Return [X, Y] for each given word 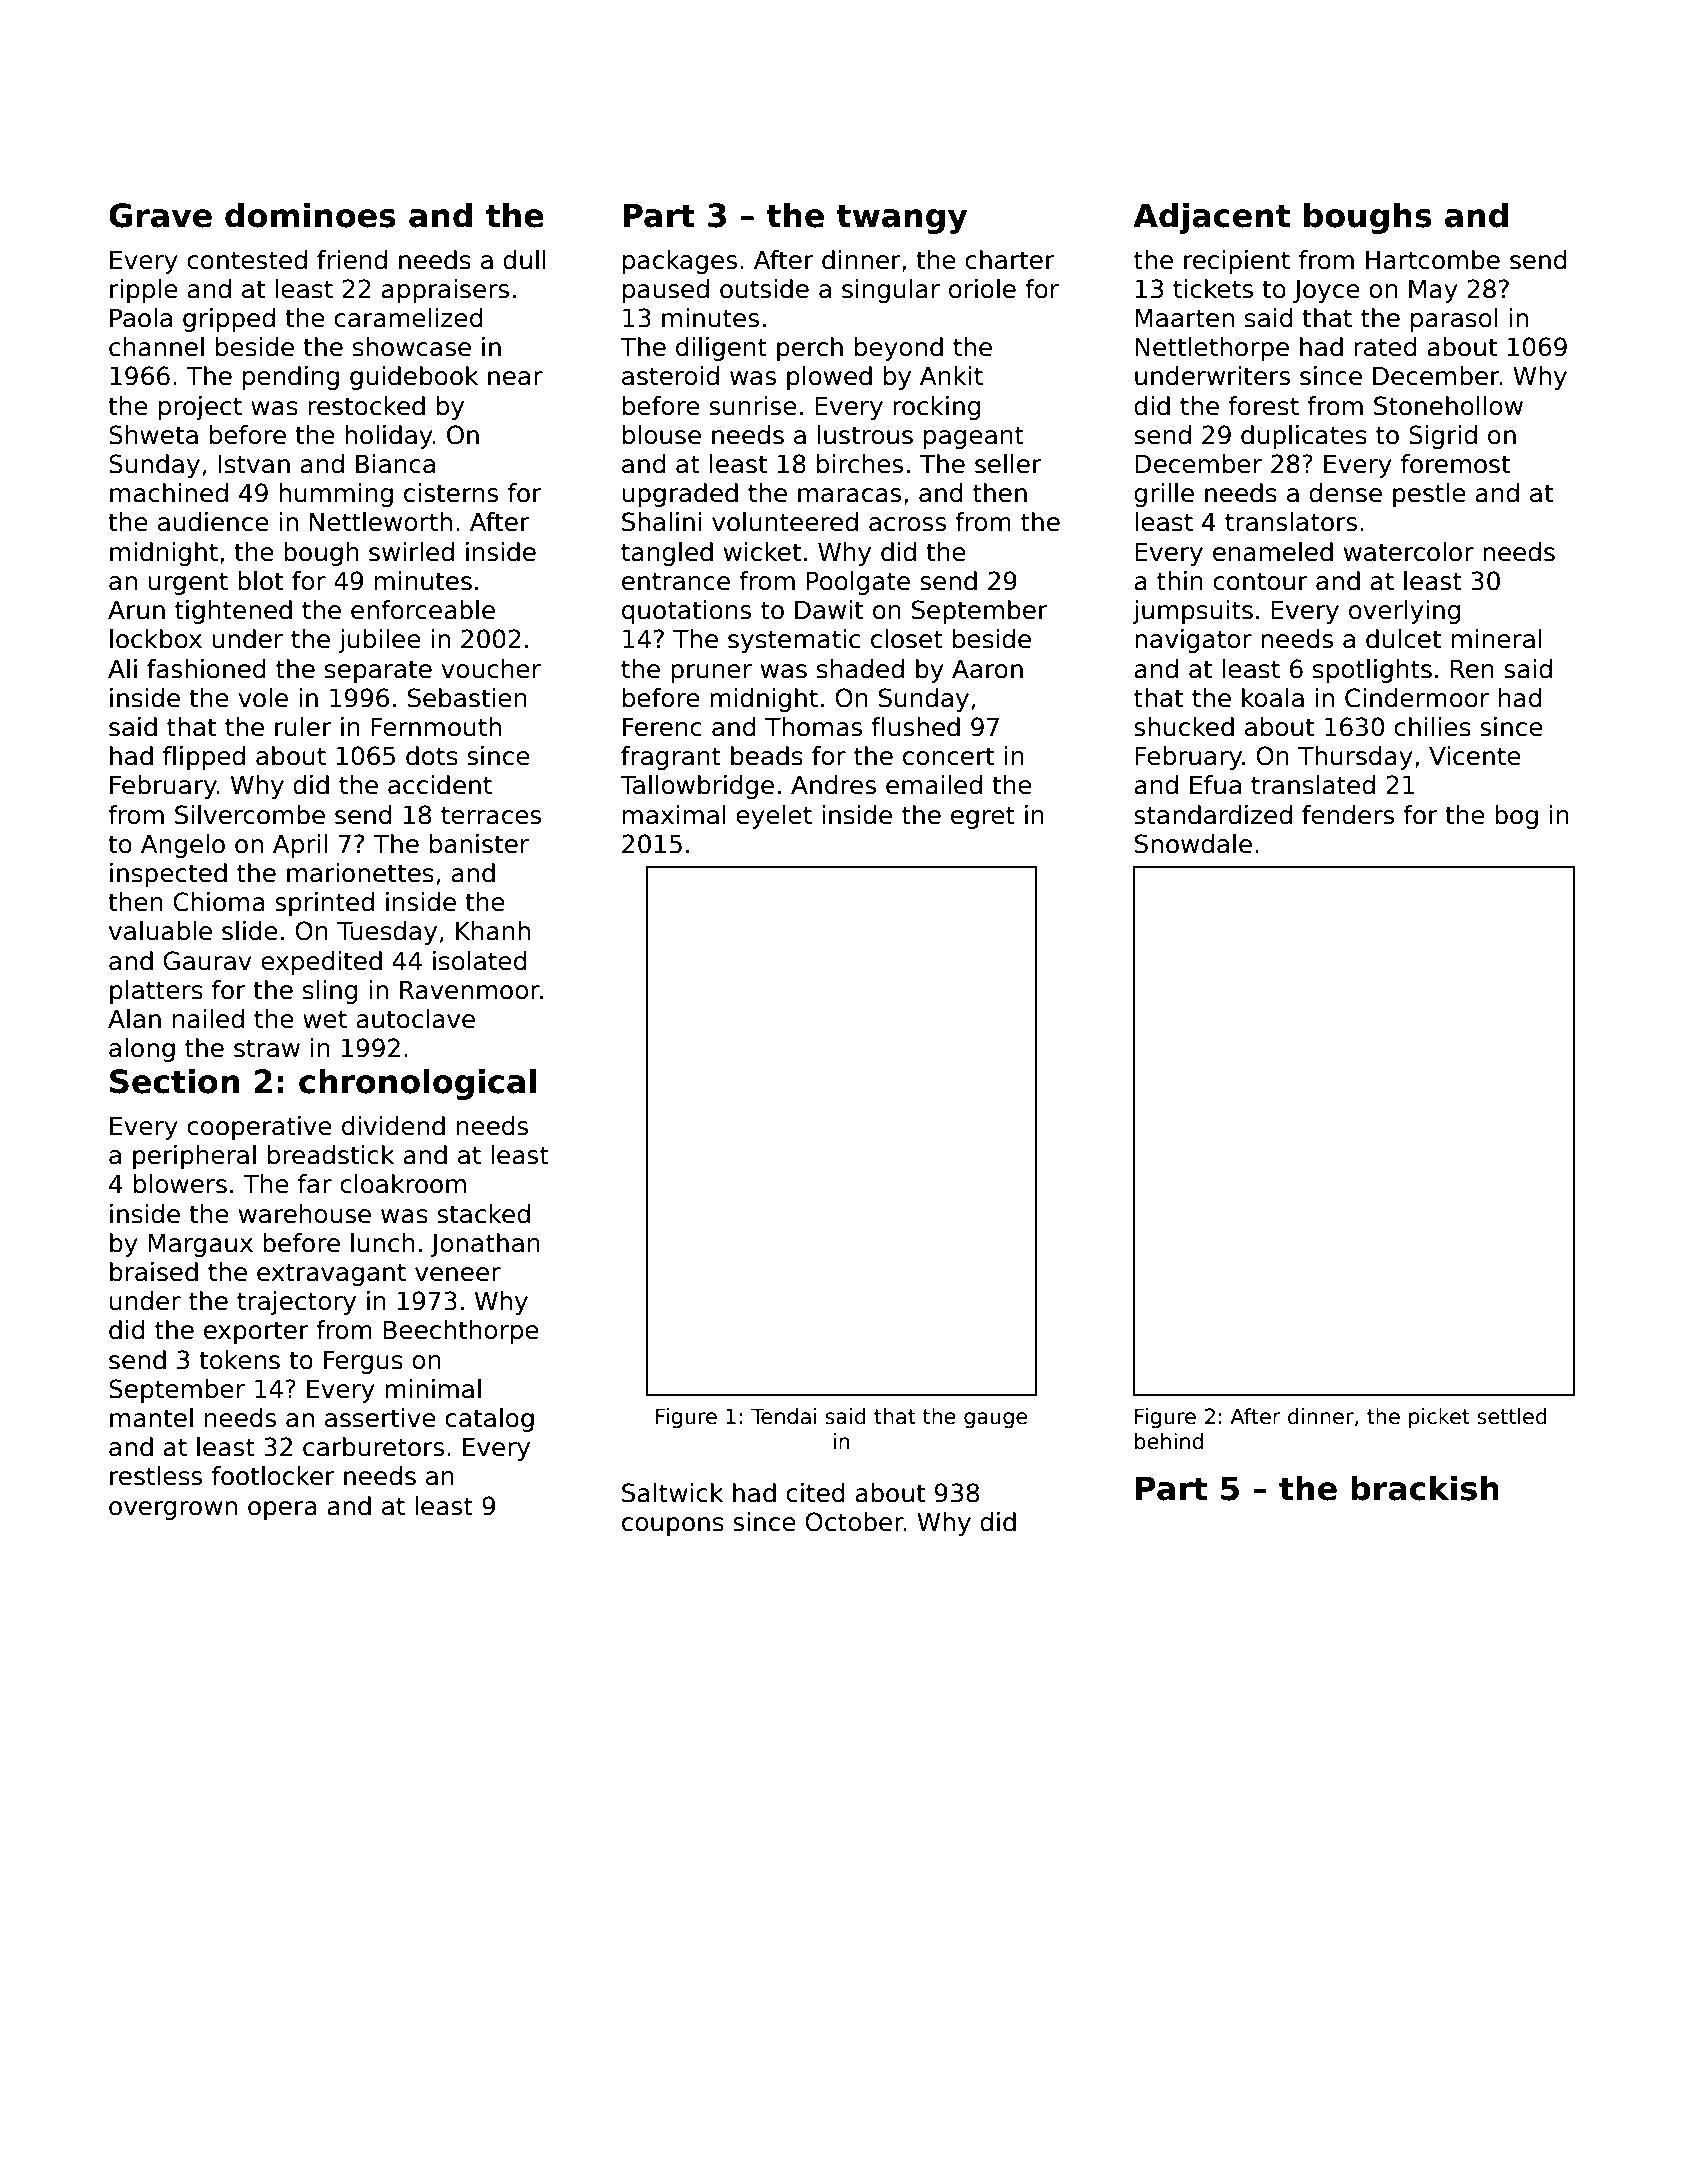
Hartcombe [1433, 260]
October [854, 1522]
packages [680, 262]
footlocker [273, 1476]
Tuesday [387, 933]
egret [983, 817]
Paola [141, 318]
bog [1516, 817]
